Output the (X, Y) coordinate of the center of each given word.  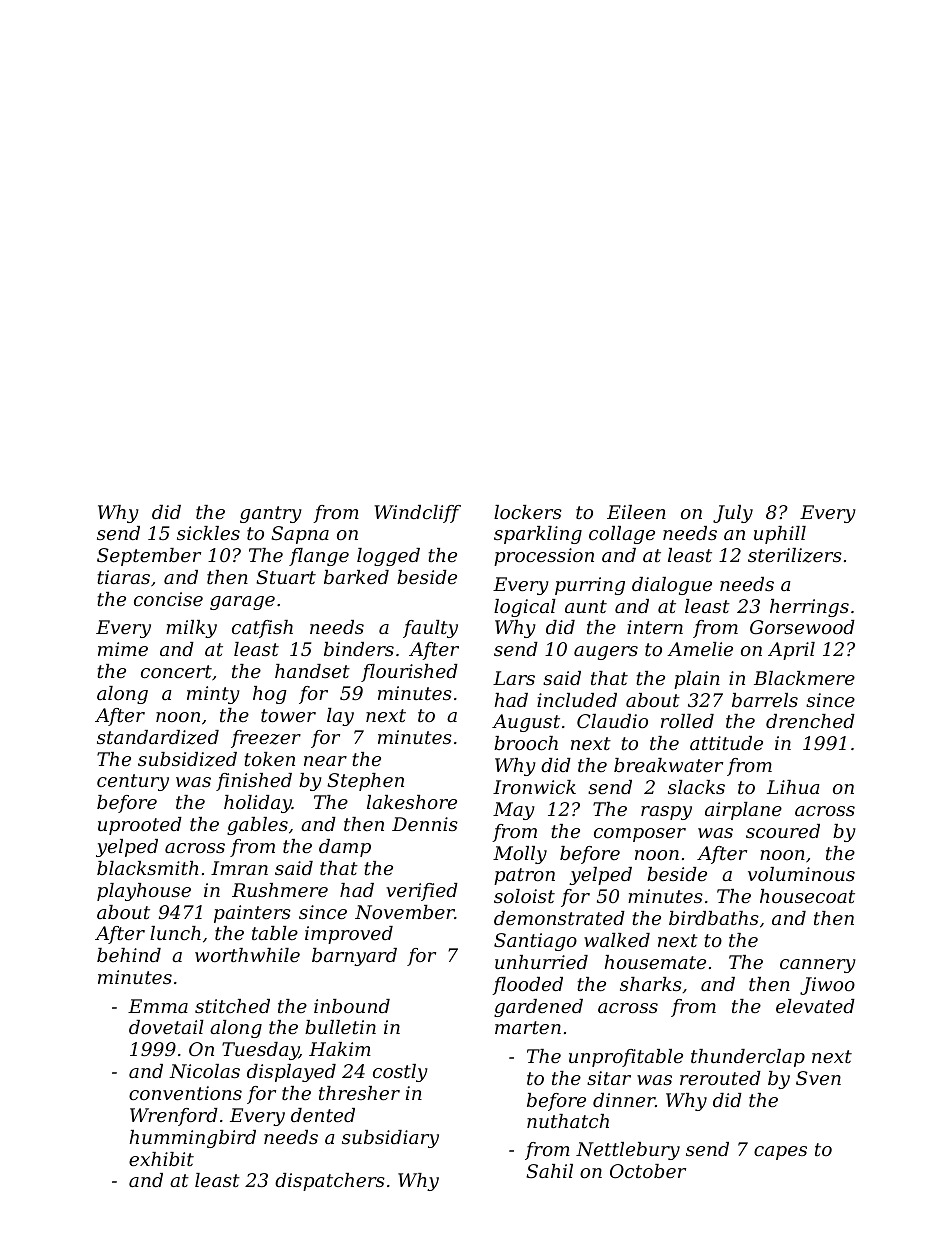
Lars (514, 678)
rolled (687, 721)
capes (780, 1153)
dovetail (166, 1027)
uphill (780, 535)
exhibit (161, 1159)
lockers (528, 512)
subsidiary (390, 1139)
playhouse (144, 892)
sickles (208, 533)
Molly (520, 855)
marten (528, 1027)
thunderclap (748, 1058)
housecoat (807, 896)
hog (269, 695)
